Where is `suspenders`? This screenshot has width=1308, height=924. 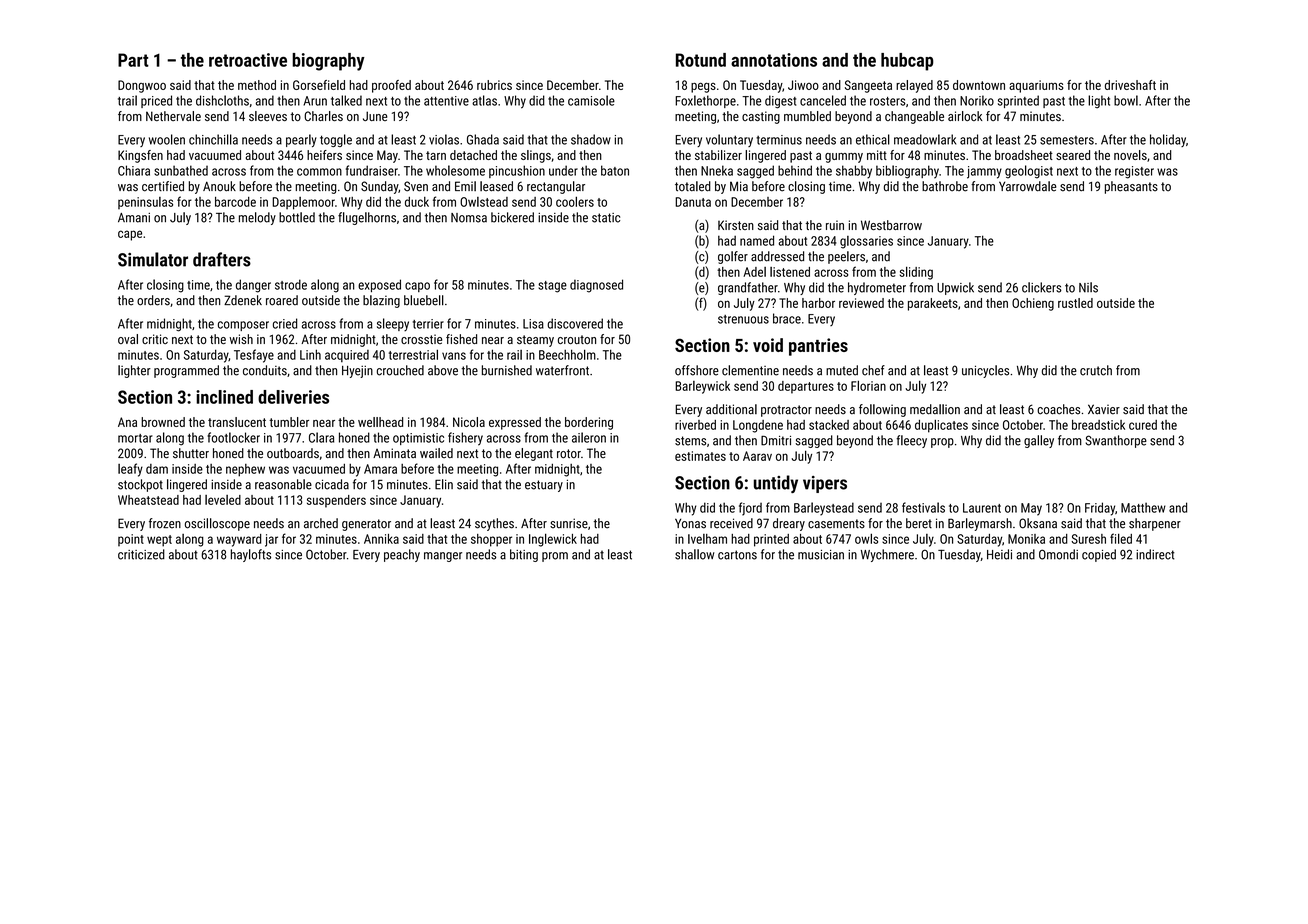
suspenders is located at coordinates (336, 501).
